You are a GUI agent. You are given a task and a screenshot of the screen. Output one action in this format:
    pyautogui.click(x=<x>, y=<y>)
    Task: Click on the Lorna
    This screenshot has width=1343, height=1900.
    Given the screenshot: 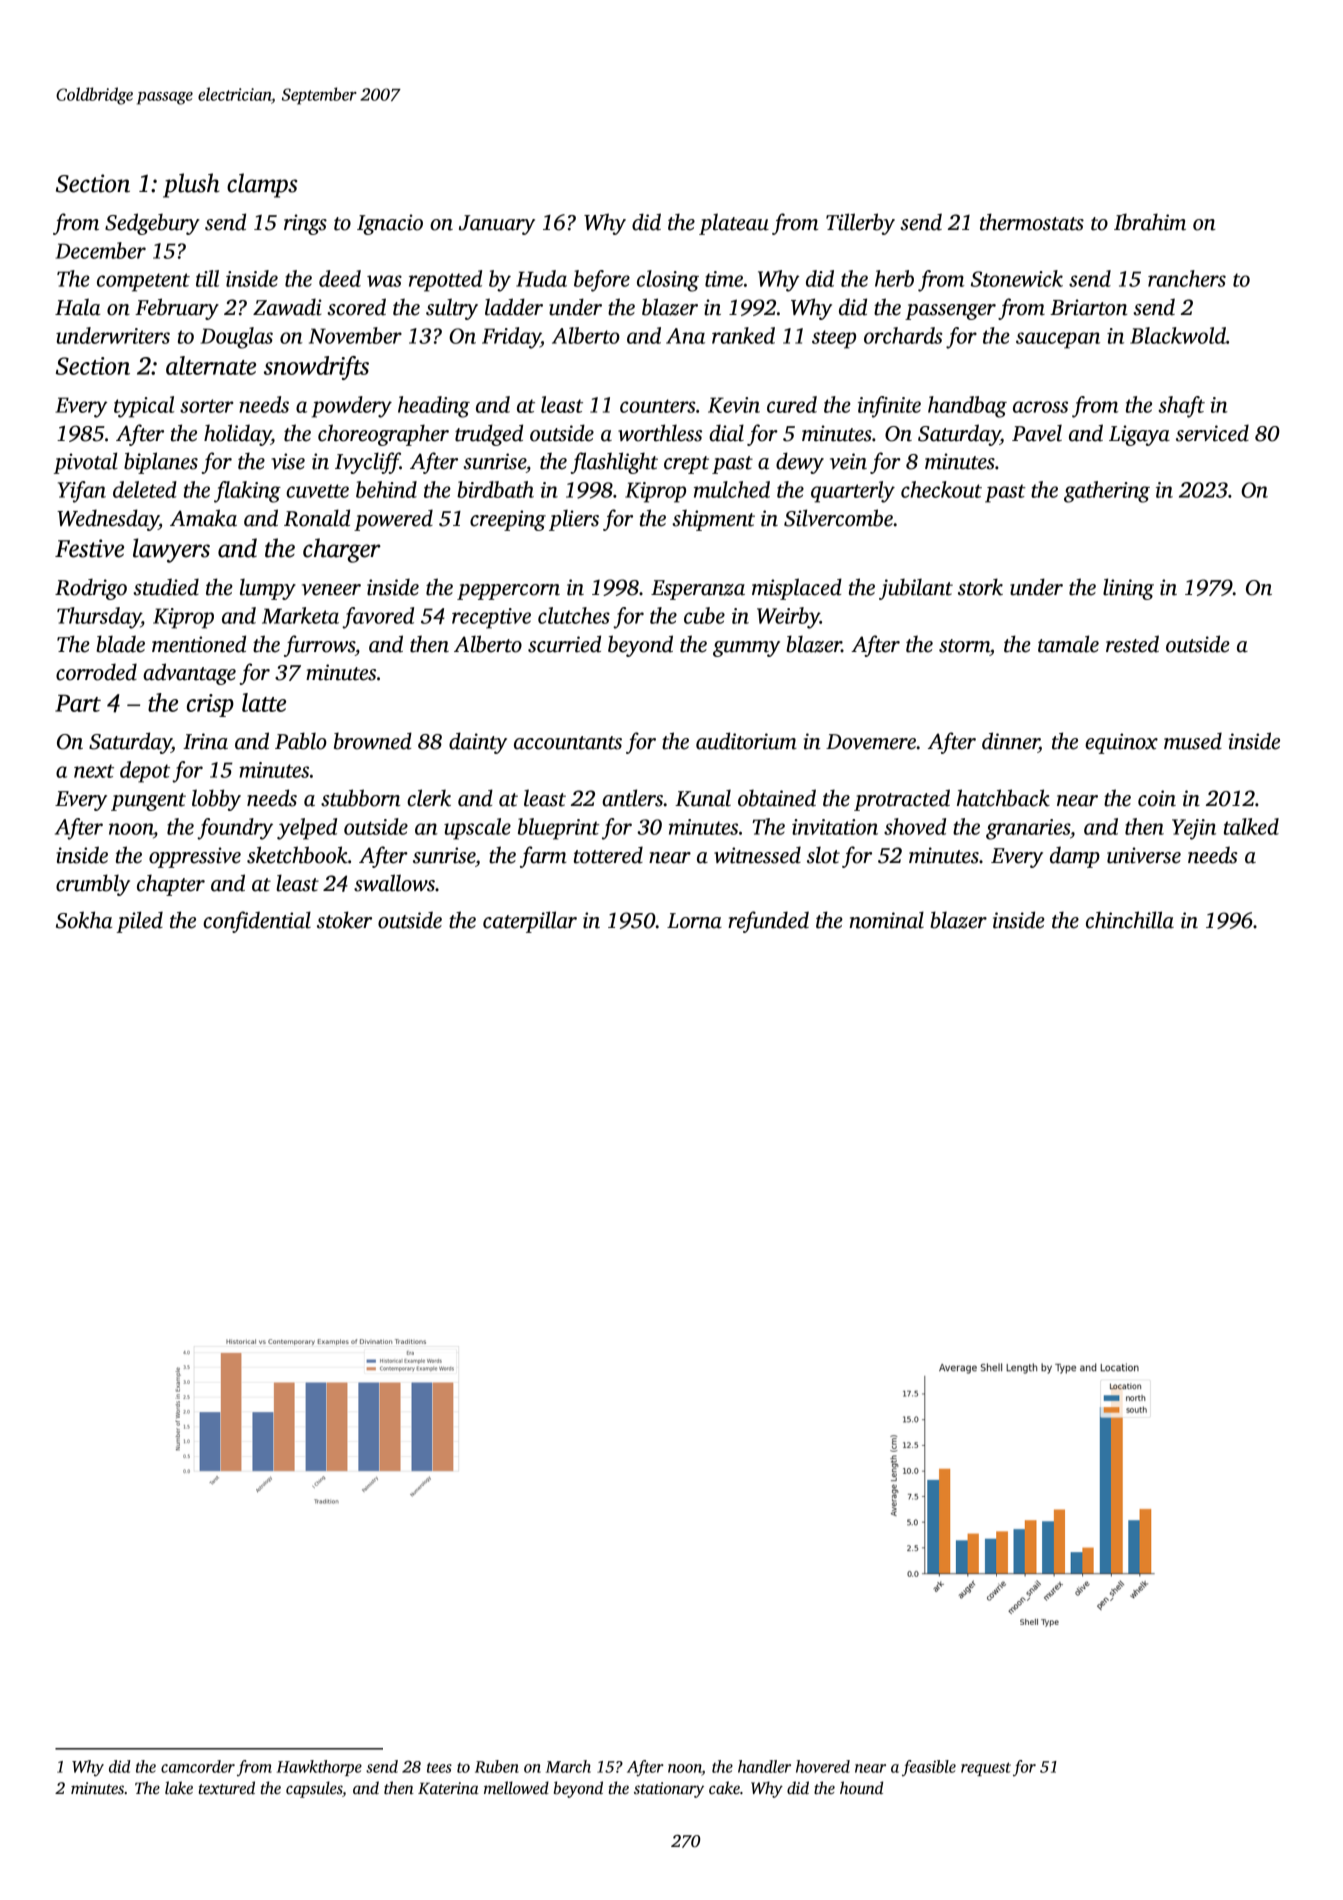 What is the action you would take?
    pyautogui.click(x=694, y=921)
